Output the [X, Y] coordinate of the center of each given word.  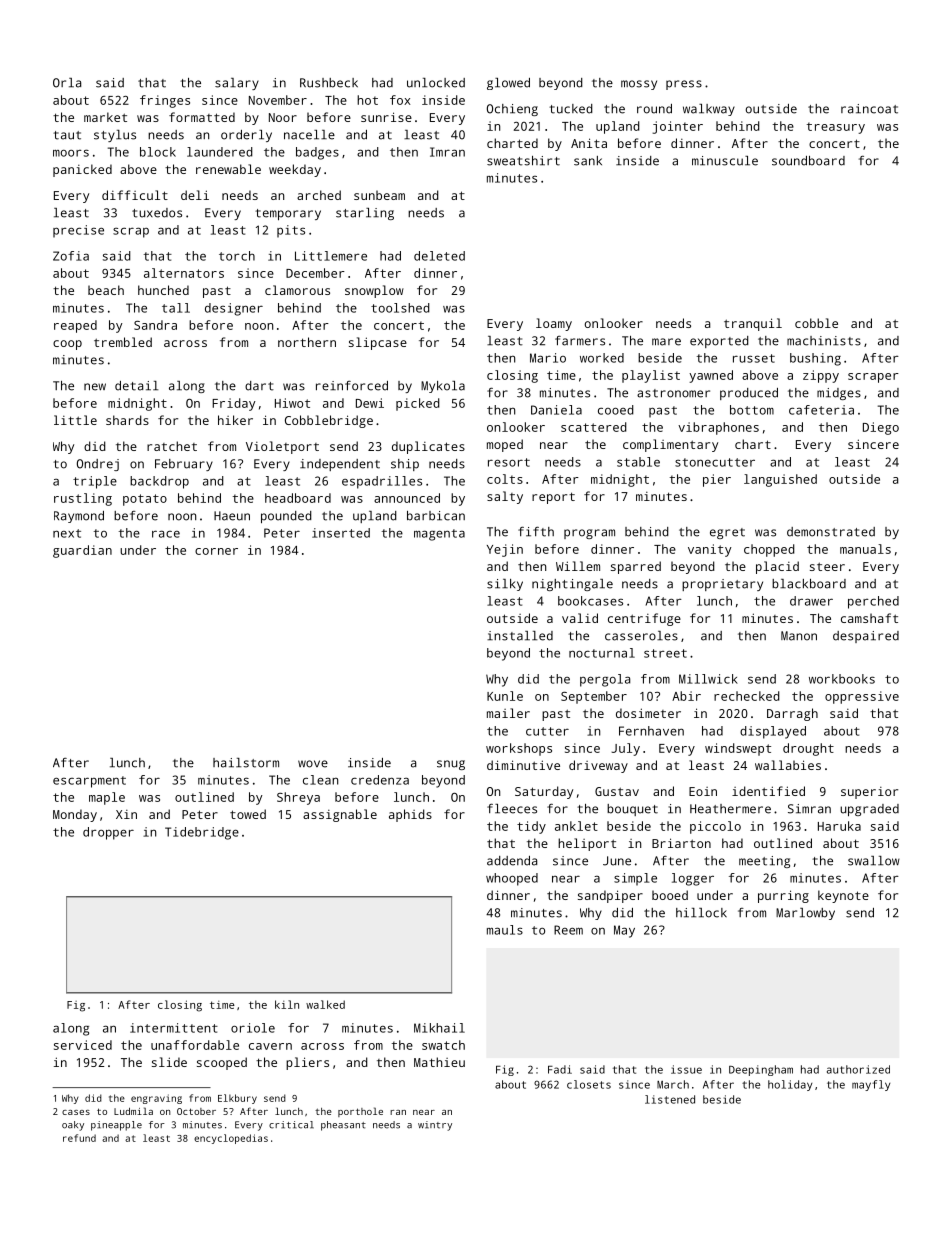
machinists [824, 341]
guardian [82, 551]
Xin [126, 814]
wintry [435, 1126]
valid [580, 618]
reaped [75, 326]
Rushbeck [329, 83]
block [158, 152]
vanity [710, 550]
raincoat [869, 109]
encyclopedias [231, 1139]
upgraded [869, 810]
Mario [548, 358]
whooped [512, 879]
